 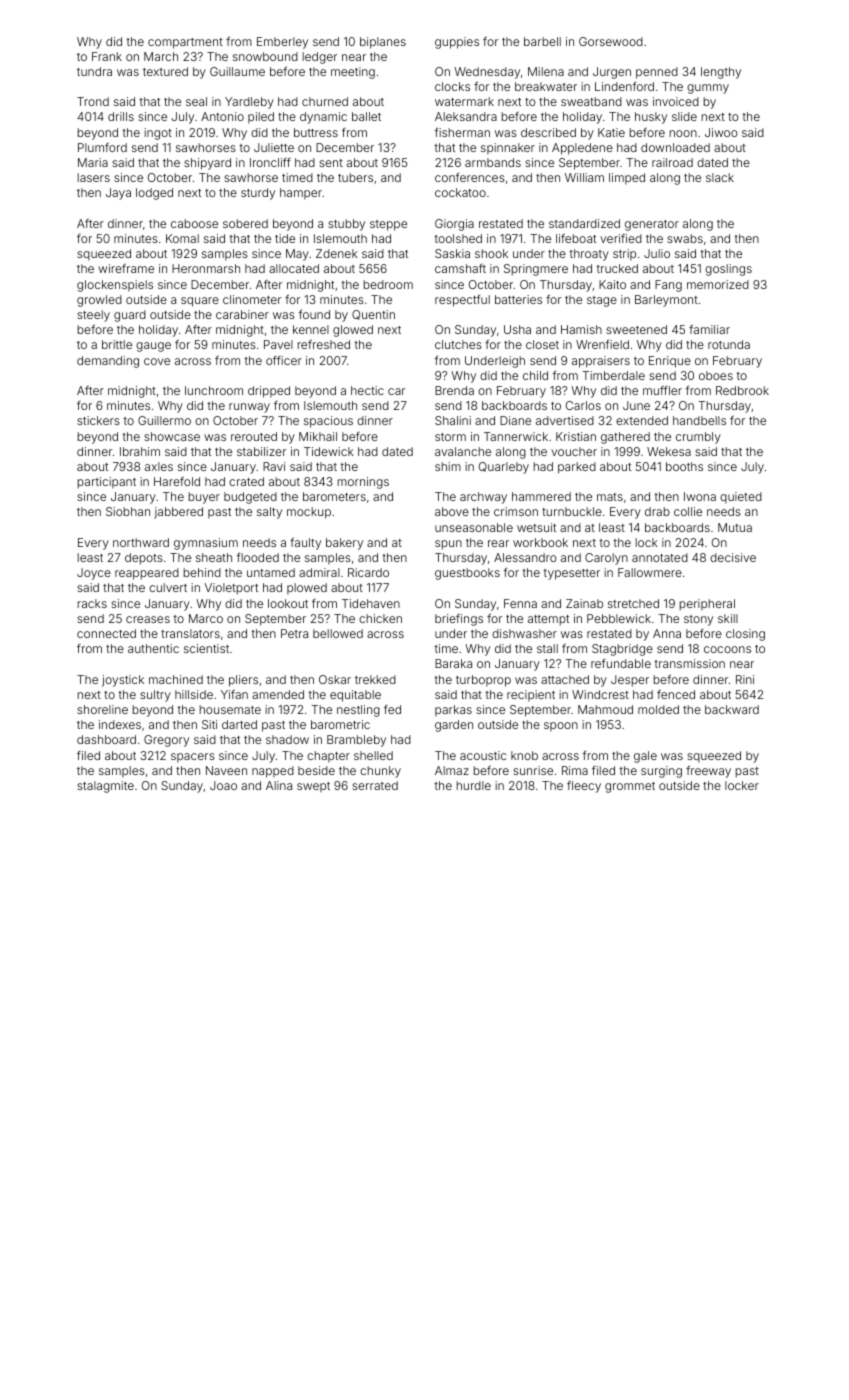 I want to click on Shalini, so click(x=453, y=420).
